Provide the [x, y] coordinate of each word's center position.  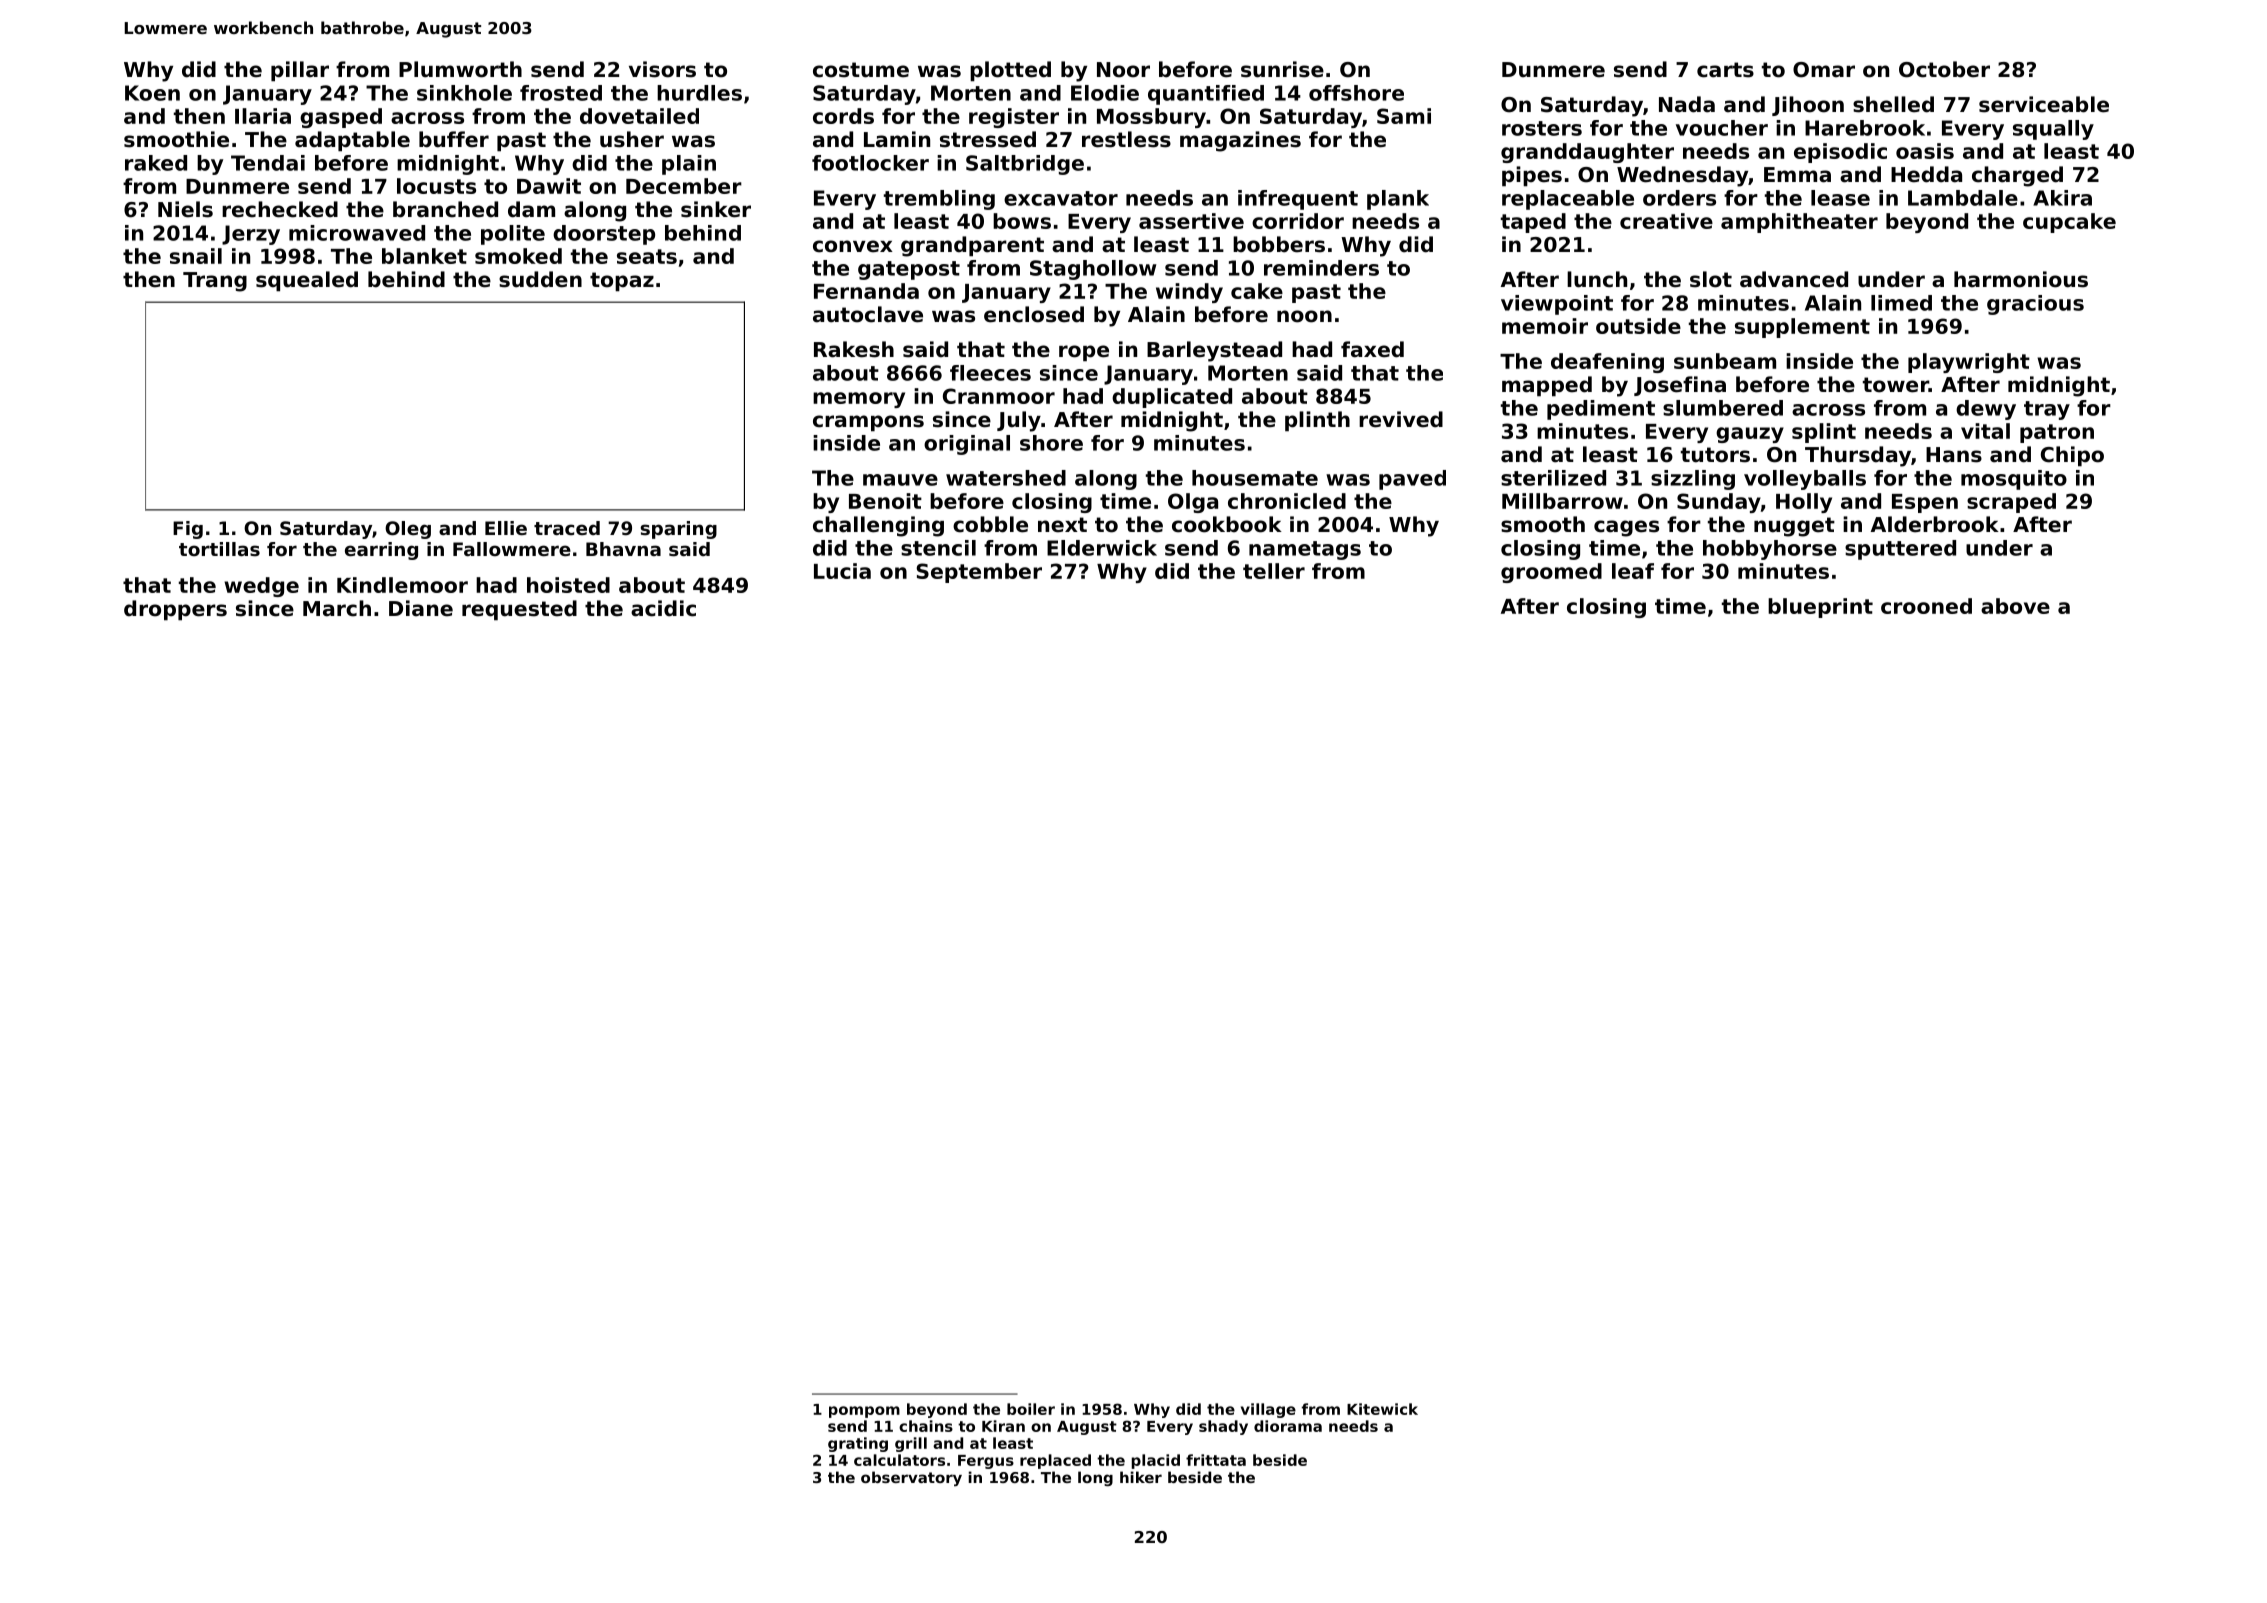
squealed [307, 281]
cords [843, 116]
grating [858, 1444]
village [1268, 1410]
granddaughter [1587, 153]
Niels [185, 209]
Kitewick [1382, 1409]
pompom [864, 1412]
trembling [939, 200]
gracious [2035, 305]
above [2015, 606]
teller [1274, 571]
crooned [1926, 606]
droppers [175, 610]
